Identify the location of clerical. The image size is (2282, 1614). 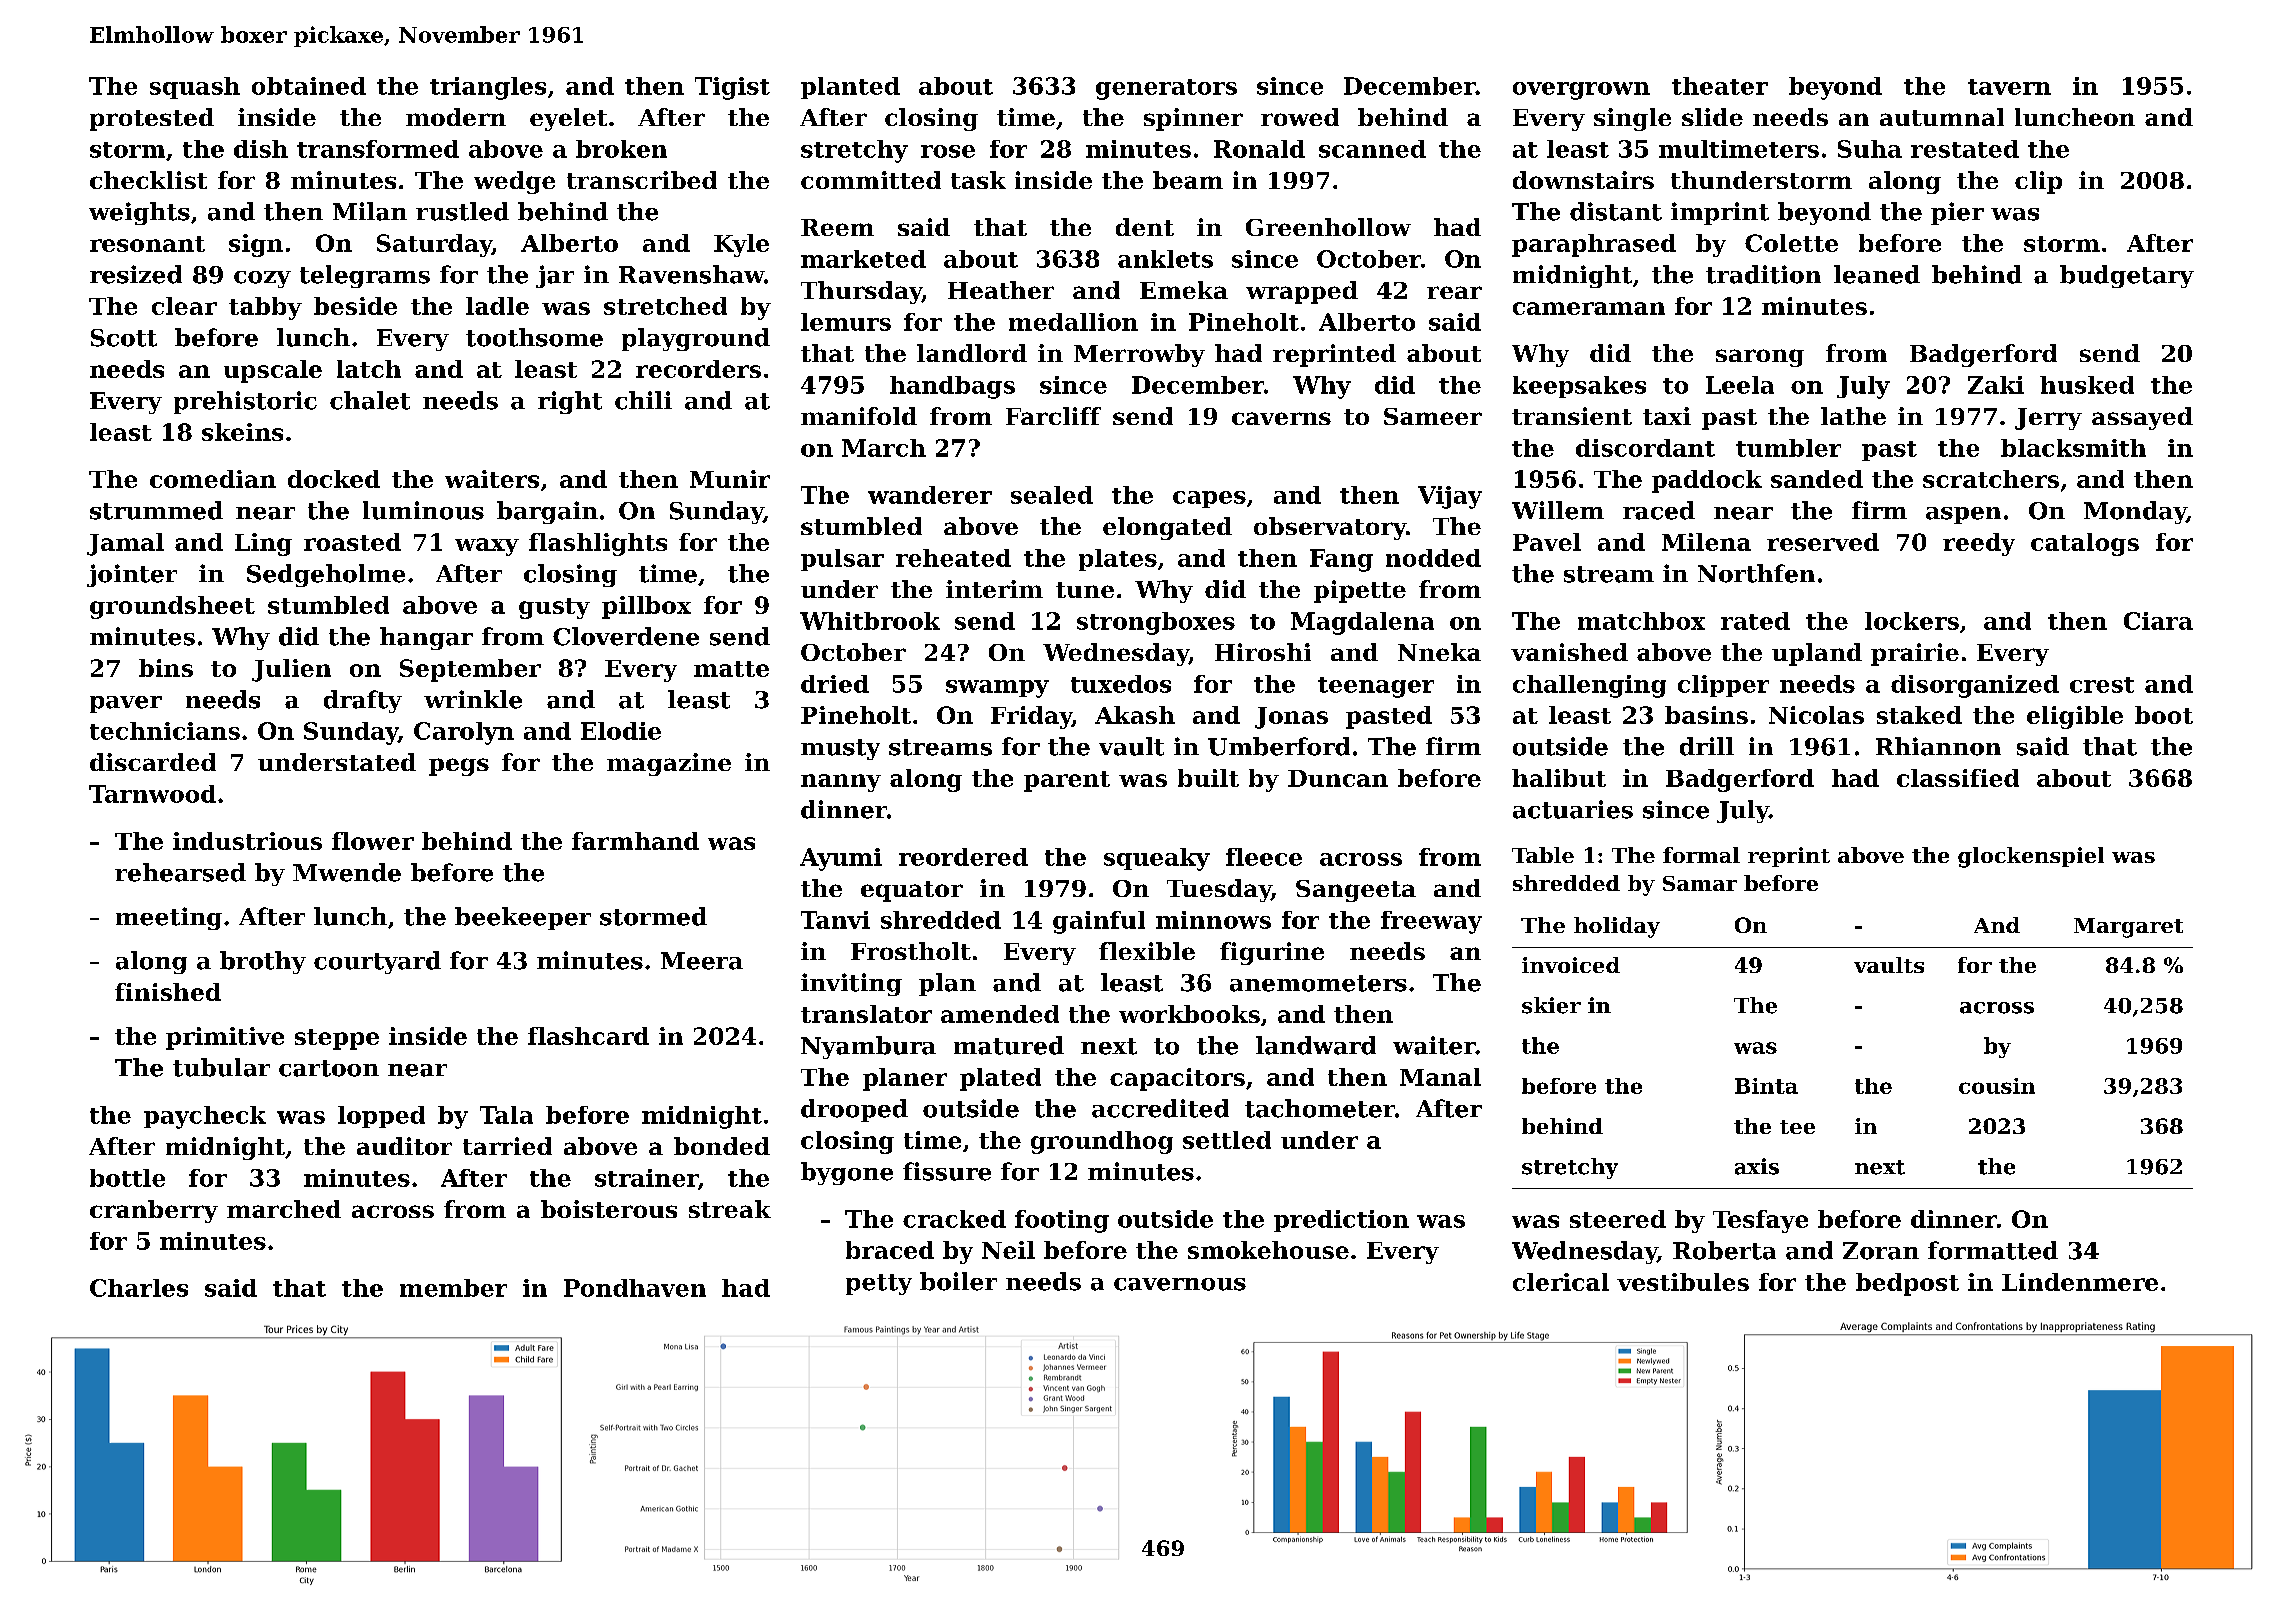
(1561, 1282).
